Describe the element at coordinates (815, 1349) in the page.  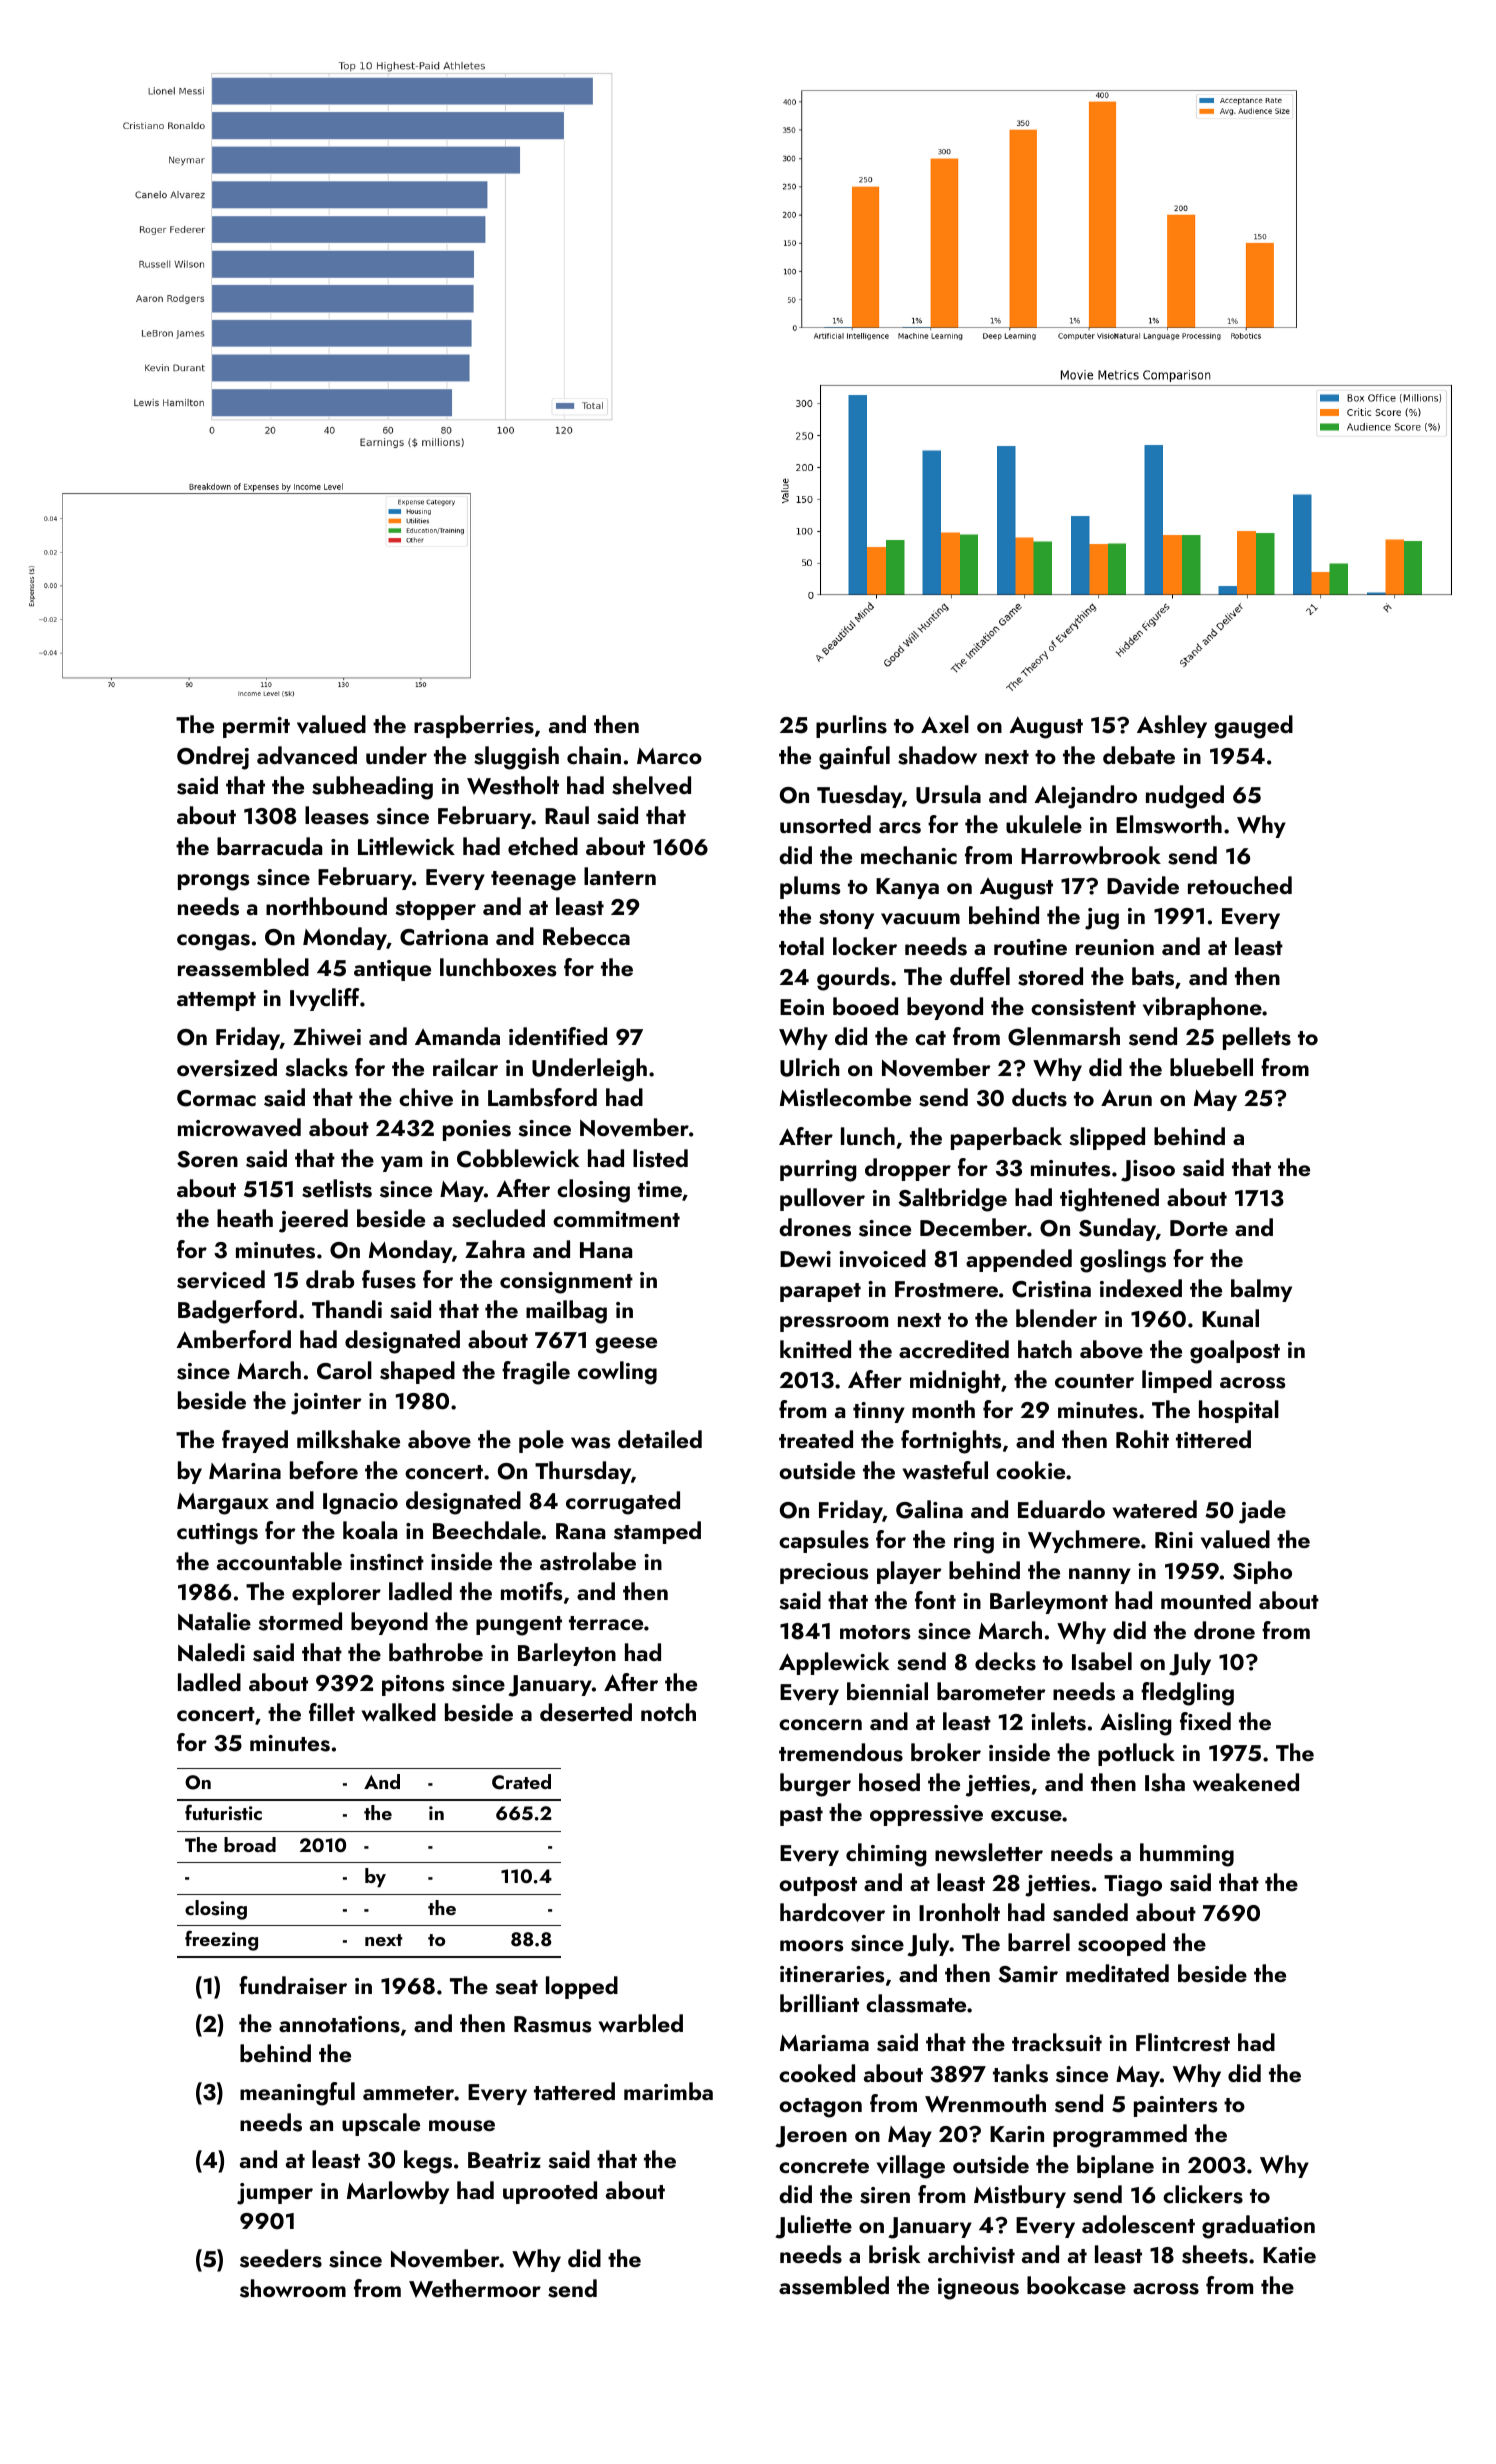
I see `knitted` at that location.
